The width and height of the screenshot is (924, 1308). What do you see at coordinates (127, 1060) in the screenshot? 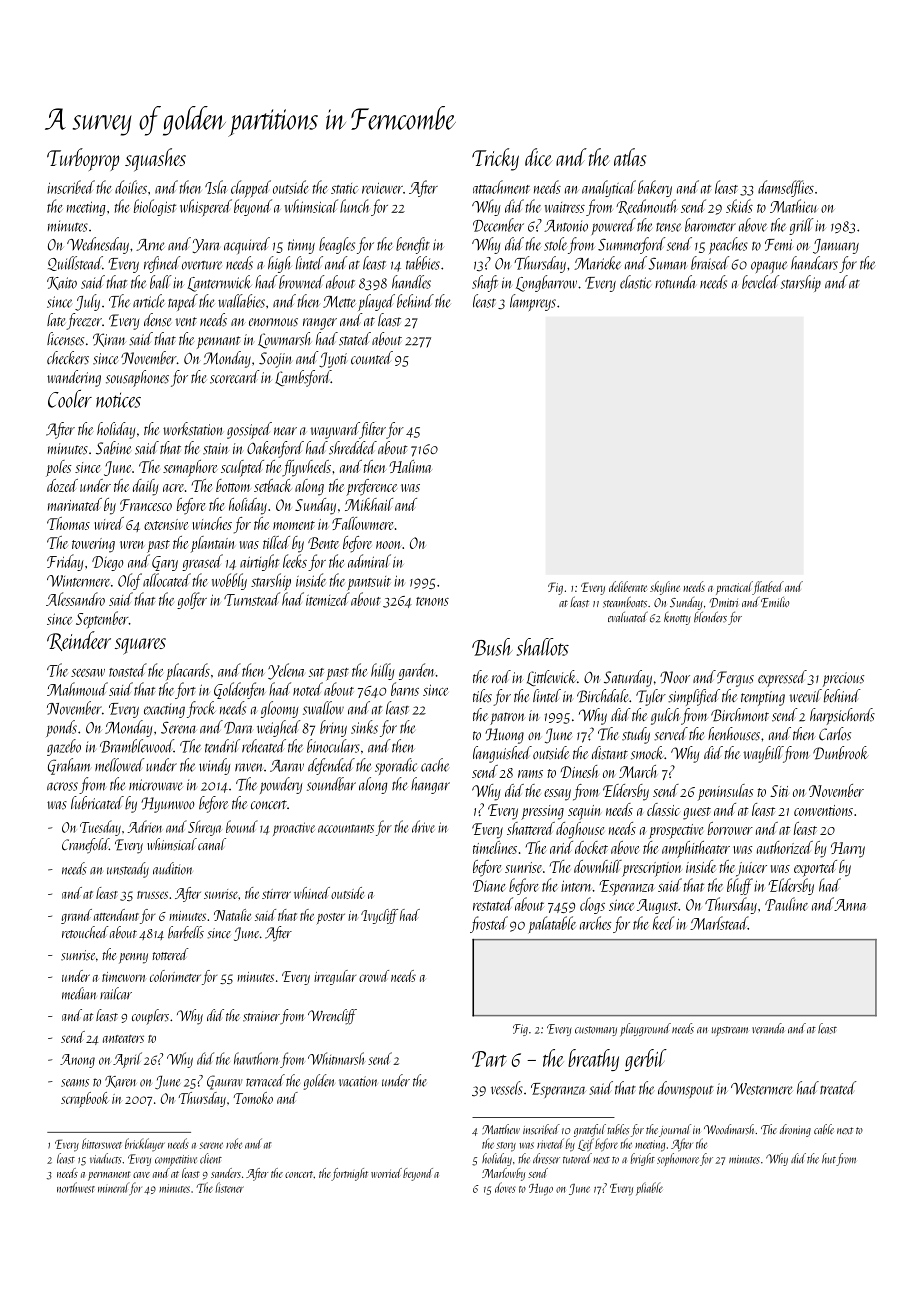
I see `April` at bounding box center [127, 1060].
